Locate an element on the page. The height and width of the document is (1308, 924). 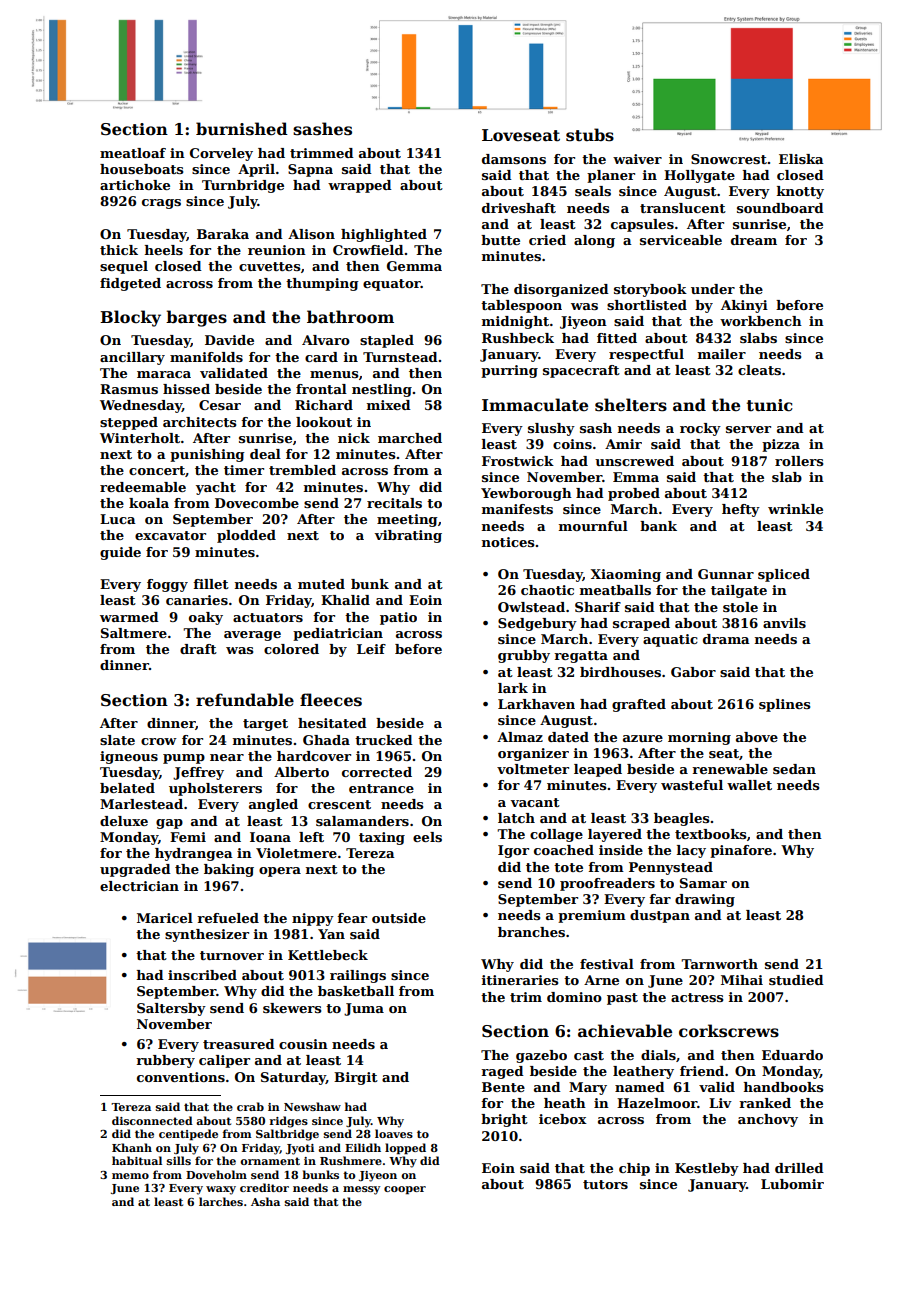
menus is located at coordinates (334, 374).
